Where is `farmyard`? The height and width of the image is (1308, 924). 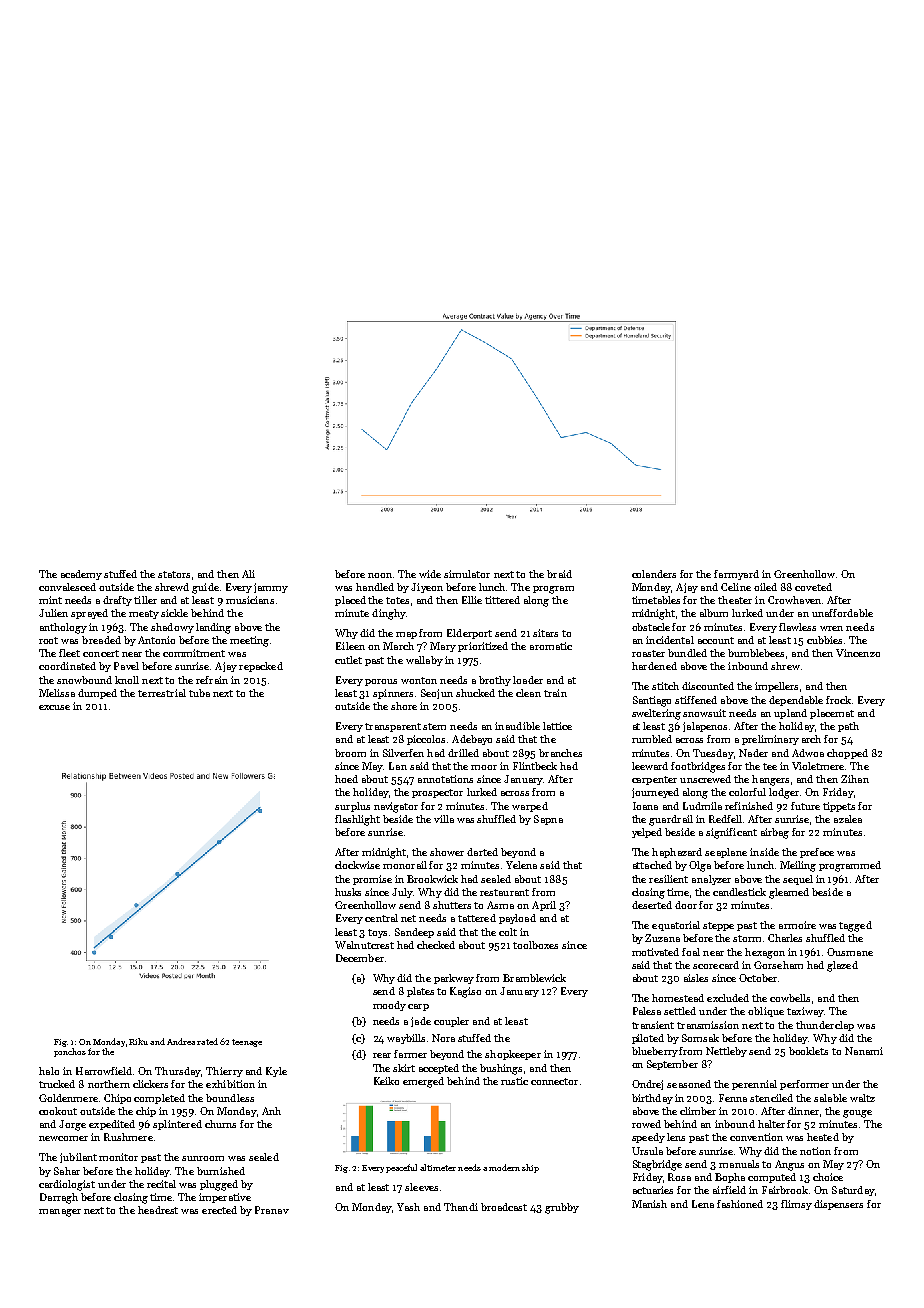 farmyard is located at coordinates (736, 575).
